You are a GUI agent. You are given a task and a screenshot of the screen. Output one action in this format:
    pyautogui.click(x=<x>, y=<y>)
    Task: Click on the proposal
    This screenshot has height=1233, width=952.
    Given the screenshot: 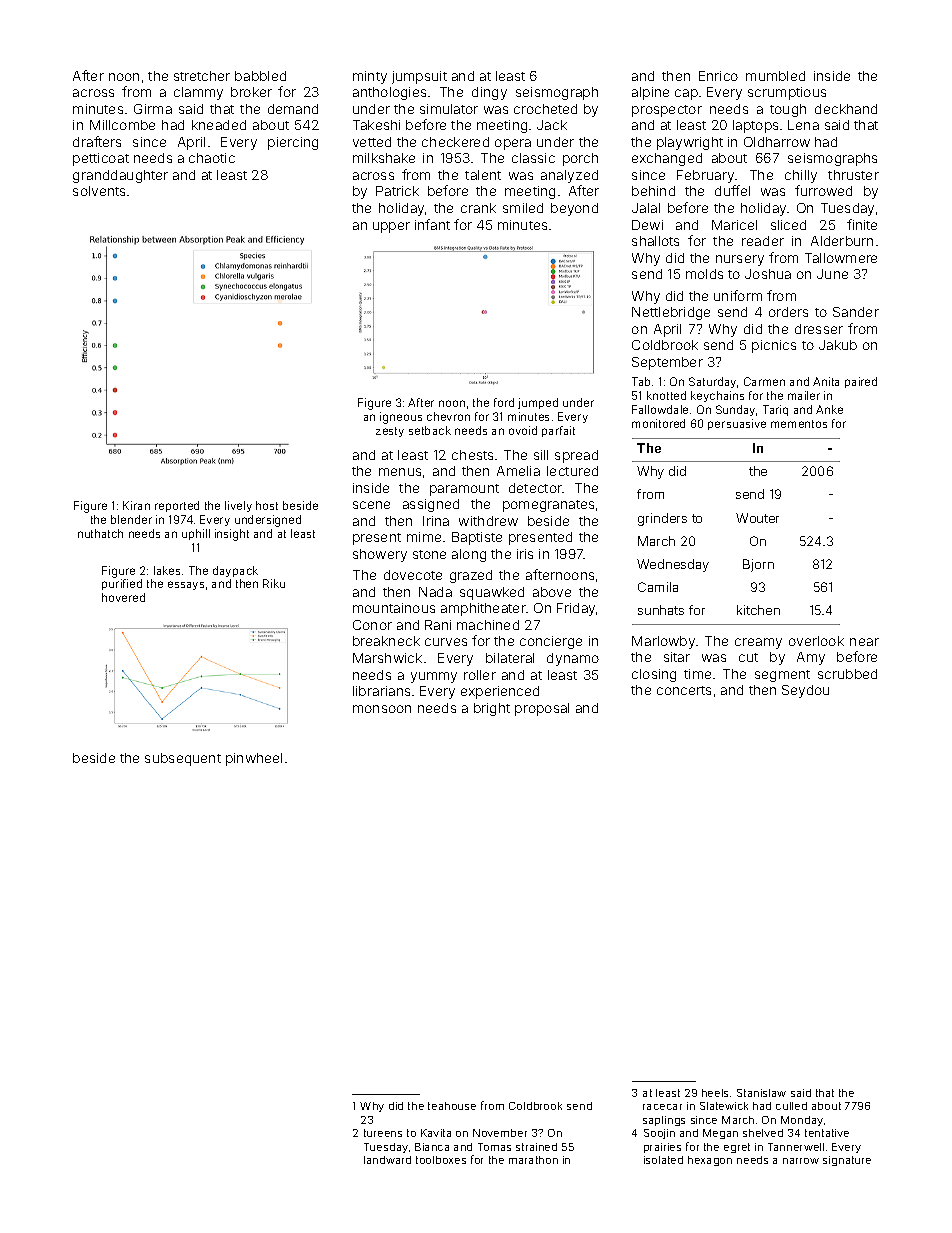 What is the action you would take?
    pyautogui.click(x=542, y=709)
